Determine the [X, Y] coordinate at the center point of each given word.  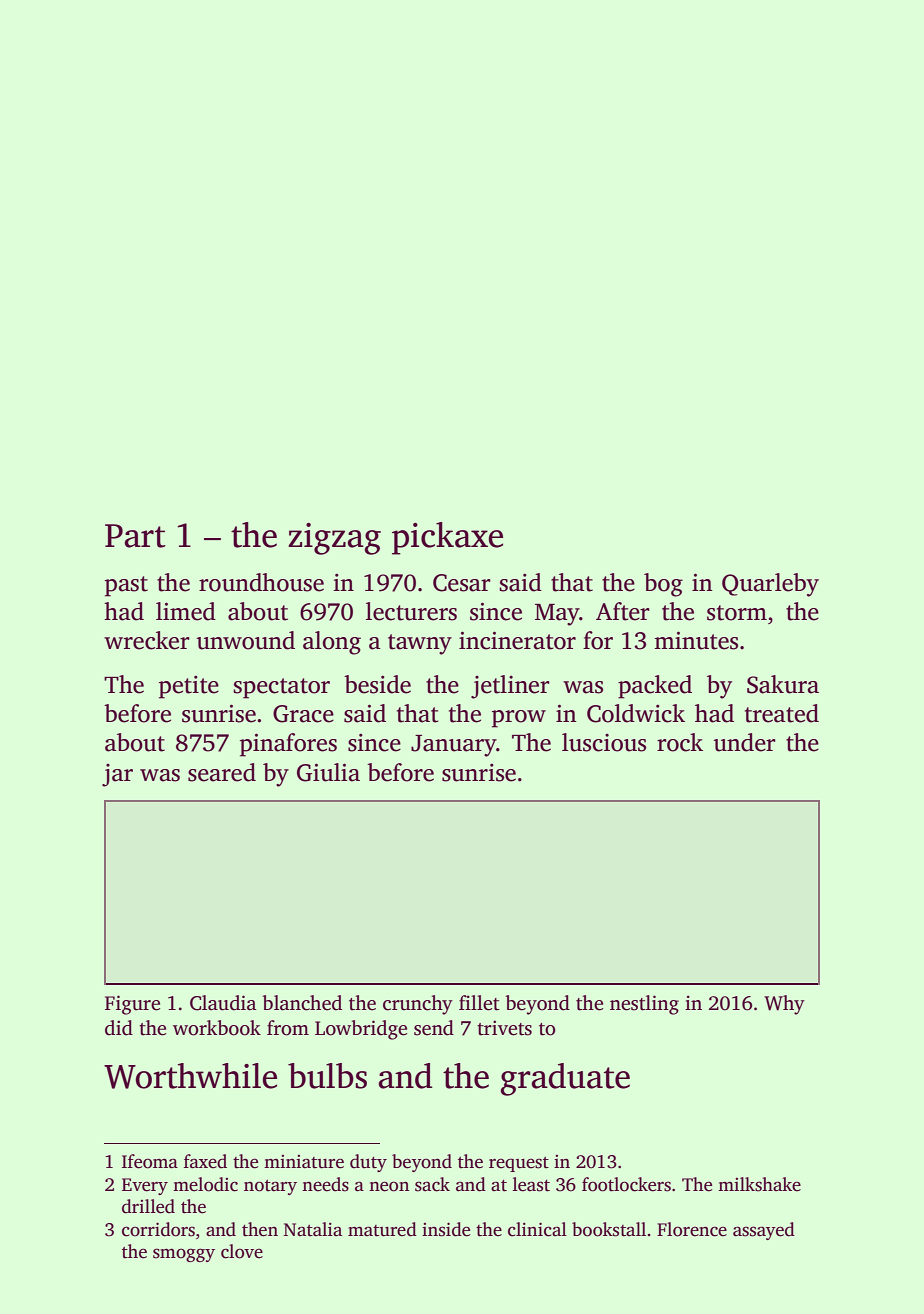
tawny [420, 644]
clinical [537, 1229]
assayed [764, 1231]
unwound [246, 640]
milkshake [759, 1184]
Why [784, 1005]
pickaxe [447, 538]
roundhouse [261, 582]
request [519, 1164]
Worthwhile [190, 1076]
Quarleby [770, 585]
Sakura [783, 684]
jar [117, 775]
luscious [604, 742]
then [260, 1229]
